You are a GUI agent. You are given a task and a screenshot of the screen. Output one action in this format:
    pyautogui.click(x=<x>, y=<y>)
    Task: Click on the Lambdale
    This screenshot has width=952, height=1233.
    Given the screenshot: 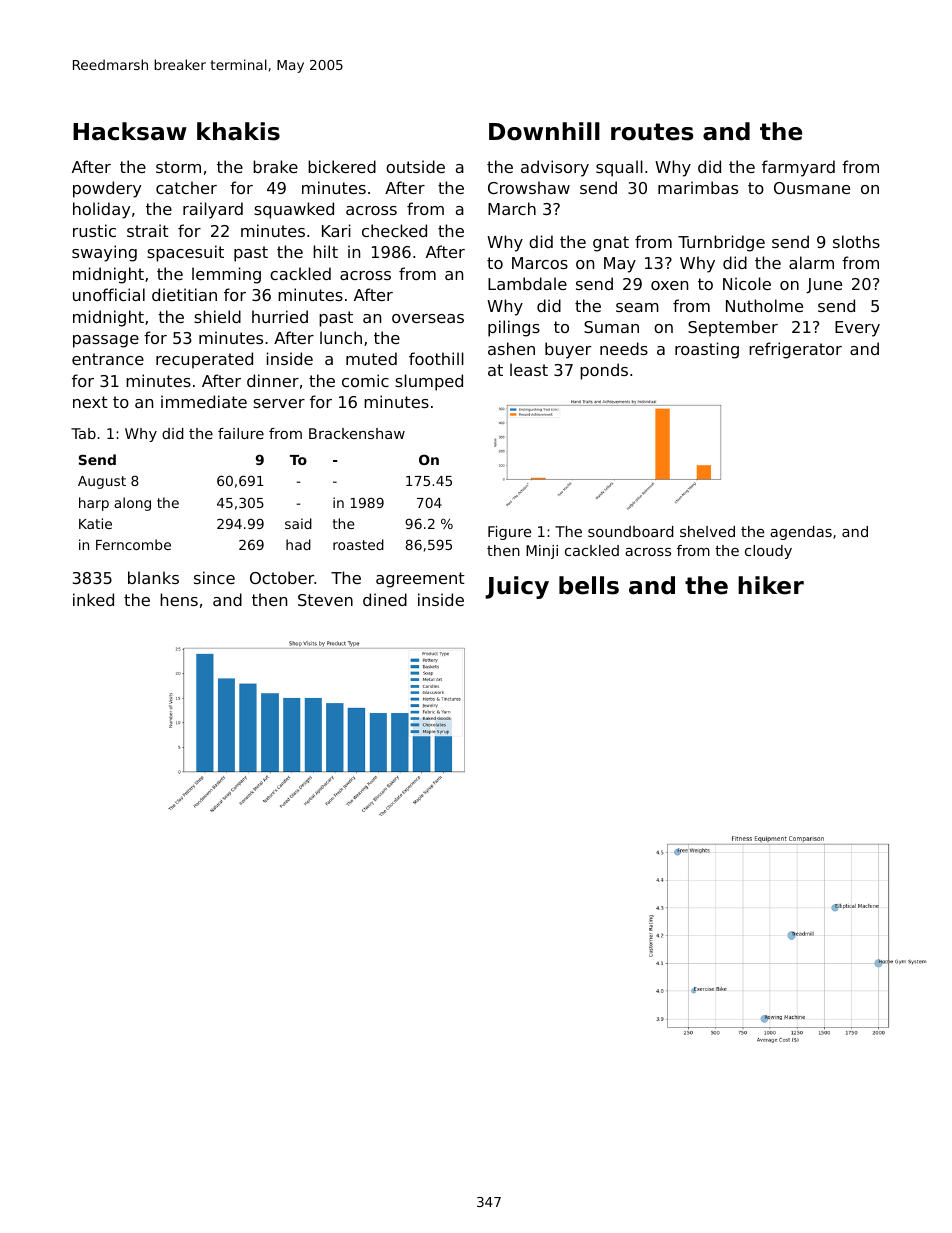 What is the action you would take?
    pyautogui.click(x=527, y=283)
